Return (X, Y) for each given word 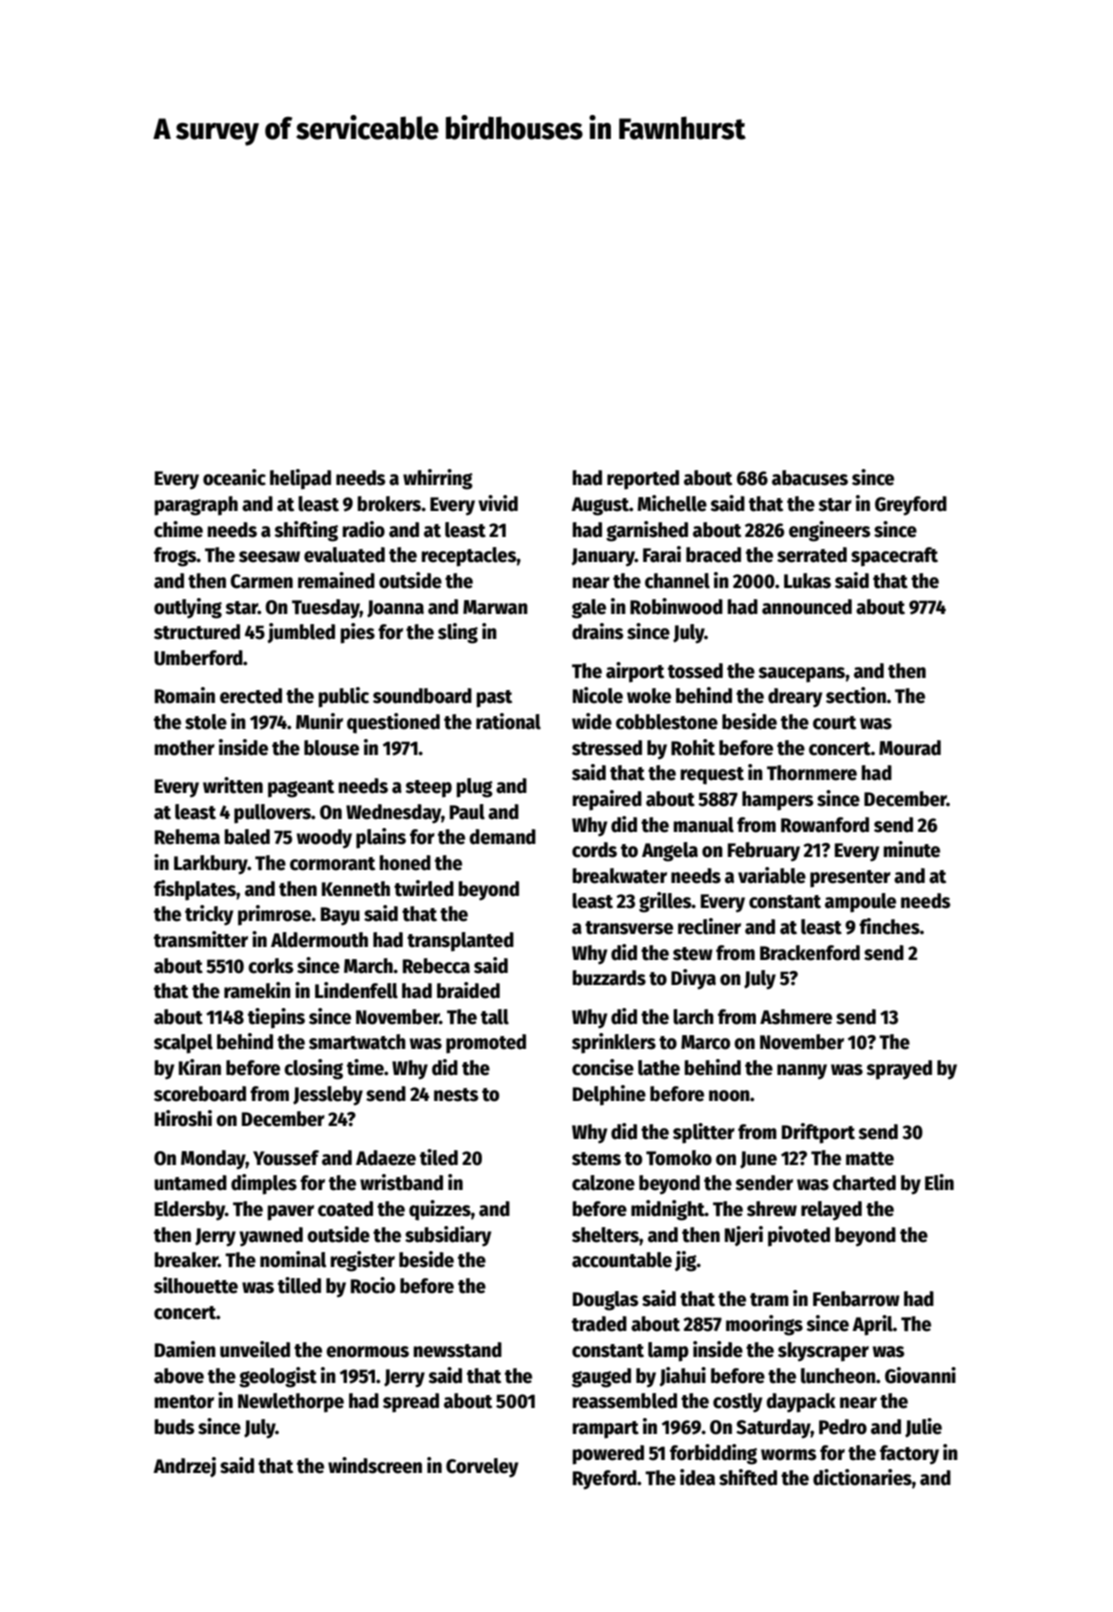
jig (686, 1261)
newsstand (457, 1350)
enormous (367, 1352)
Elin (939, 1182)
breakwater (619, 876)
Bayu (340, 916)
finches (889, 926)
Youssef (286, 1158)
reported (643, 480)
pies (357, 633)
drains (597, 631)
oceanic (234, 477)
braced (713, 555)
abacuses (810, 478)
